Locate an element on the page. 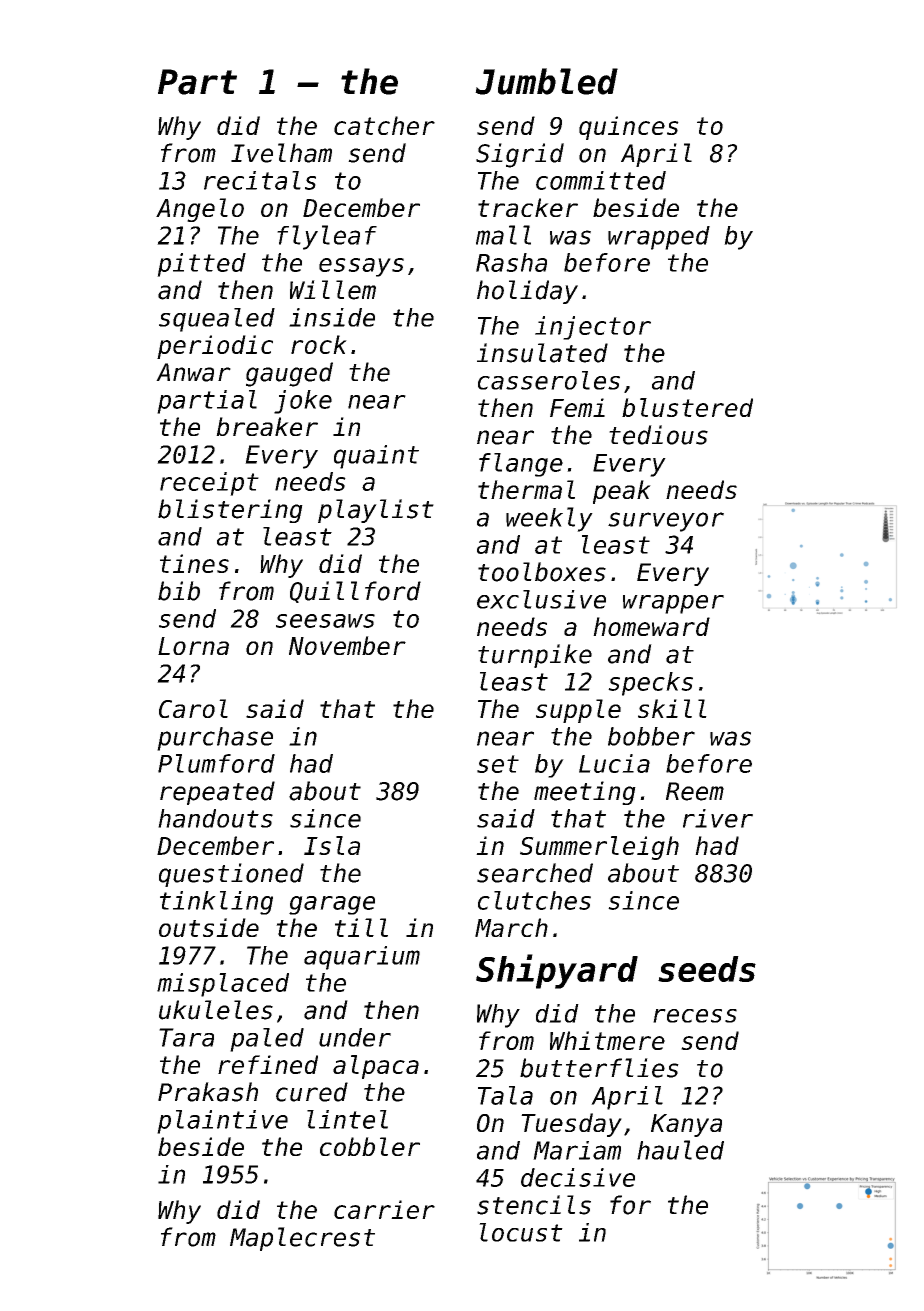  cobbler is located at coordinates (370, 1146).
